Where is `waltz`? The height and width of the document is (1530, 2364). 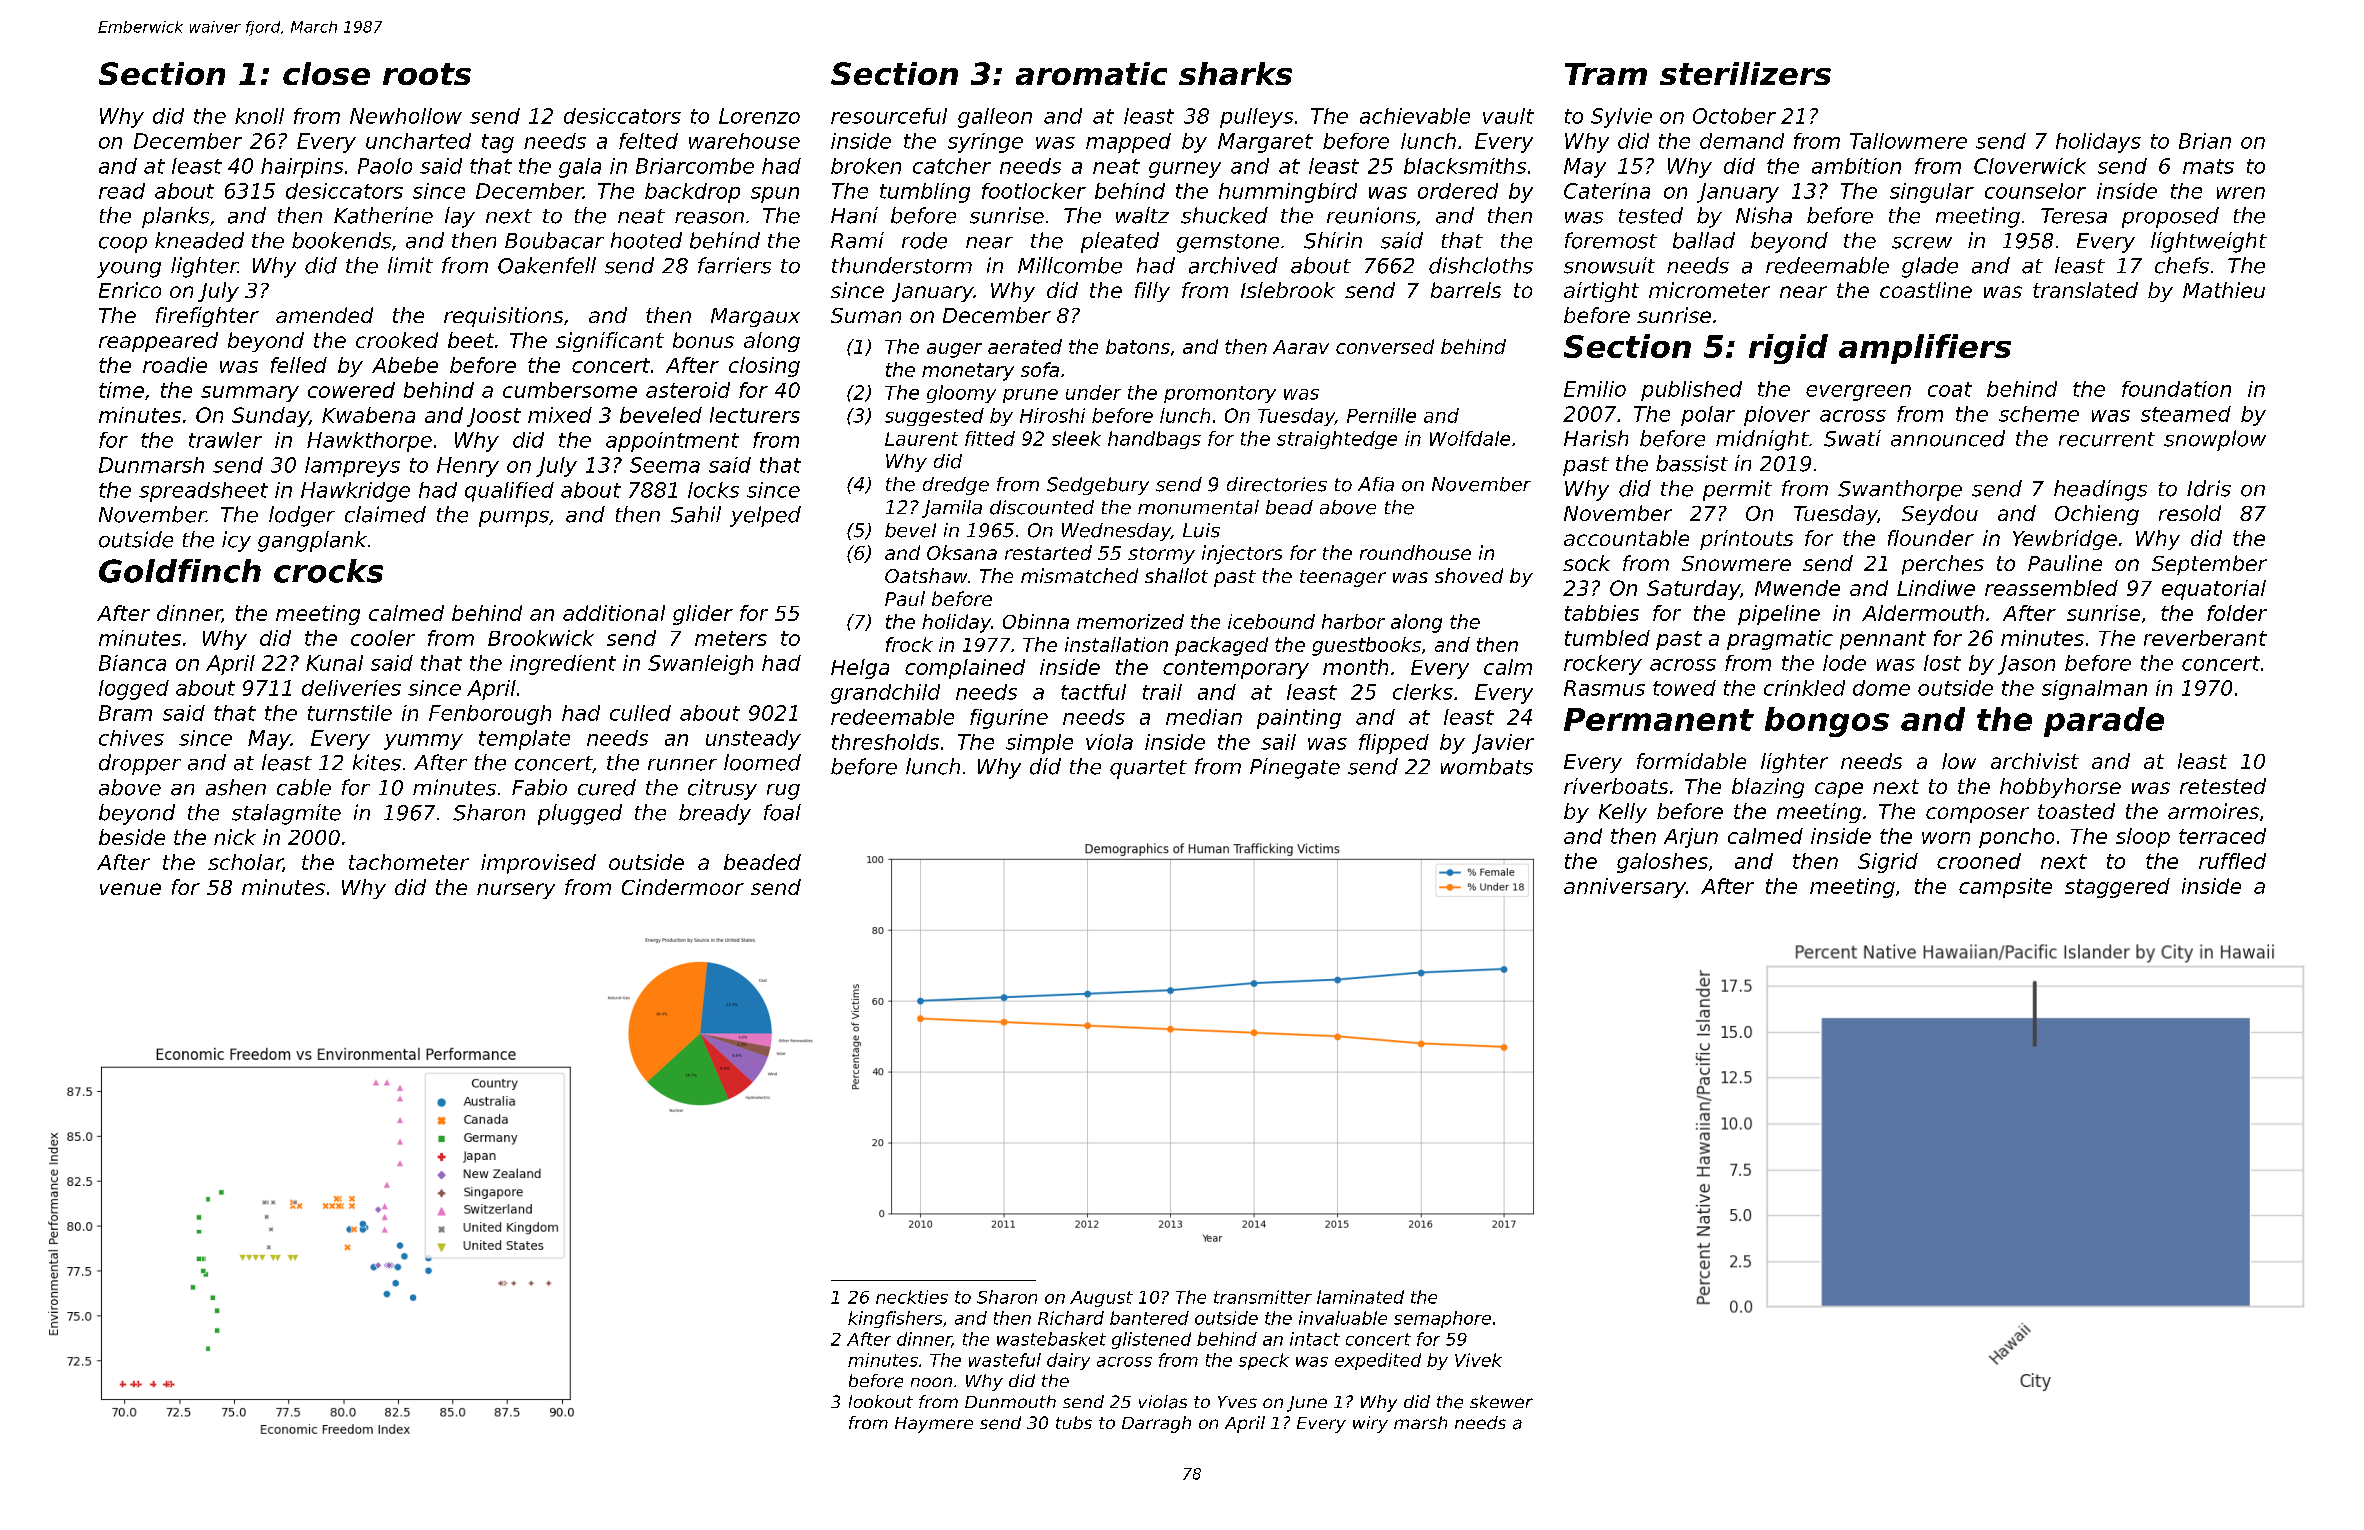 waltz is located at coordinates (1142, 215).
